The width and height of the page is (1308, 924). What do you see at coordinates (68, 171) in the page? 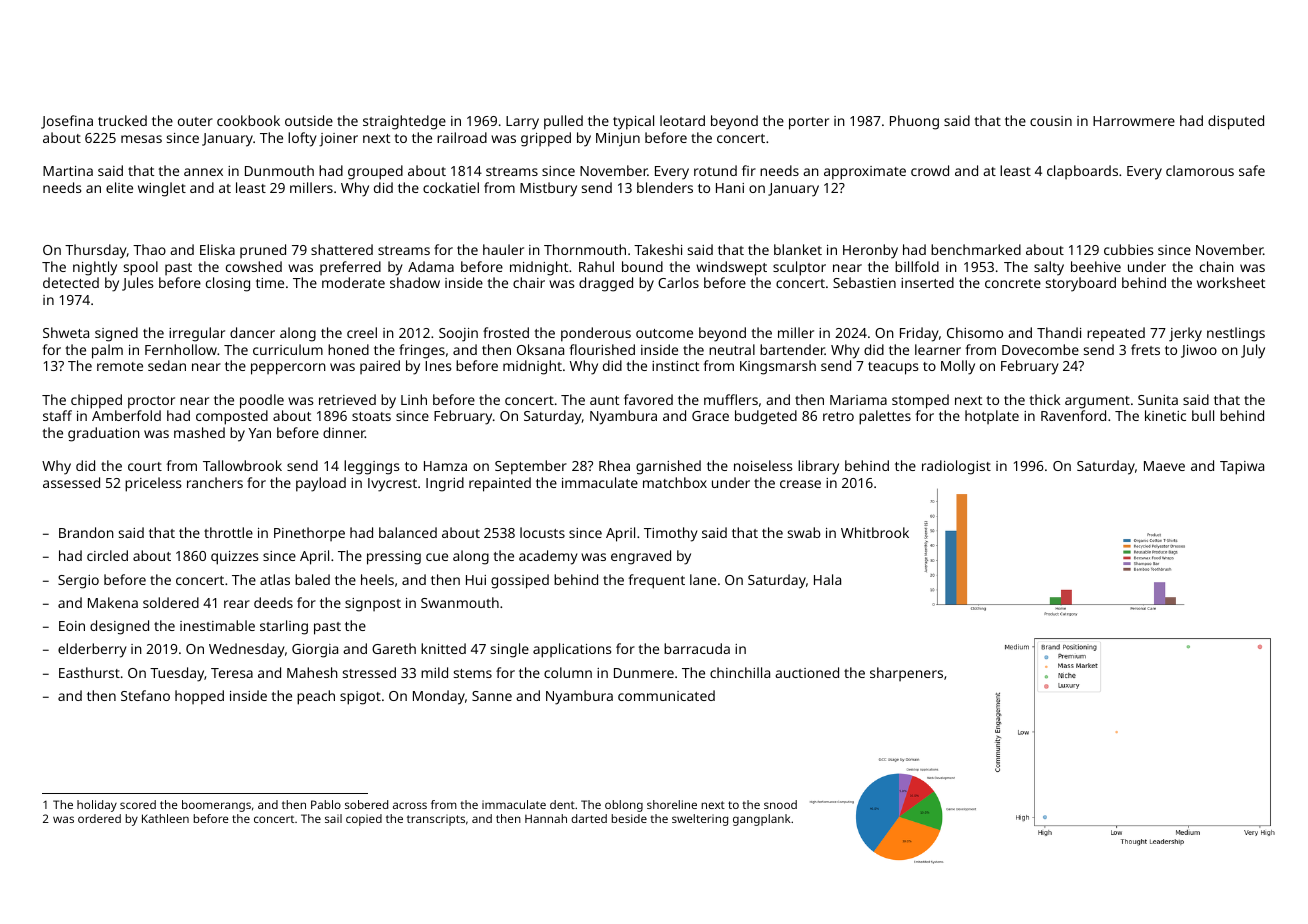
I see `Martina` at bounding box center [68, 171].
